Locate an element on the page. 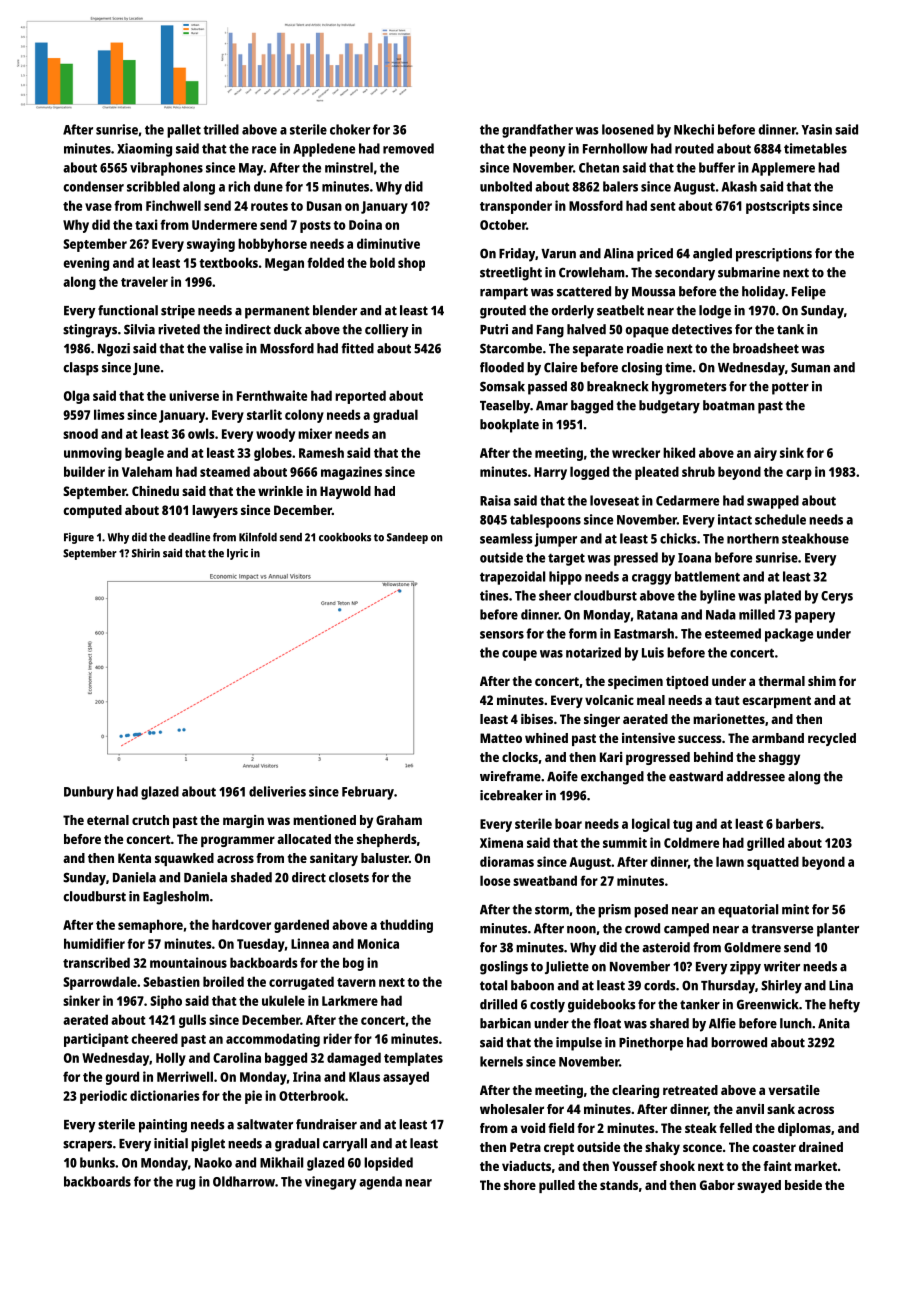  Dunbury is located at coordinates (89, 793).
